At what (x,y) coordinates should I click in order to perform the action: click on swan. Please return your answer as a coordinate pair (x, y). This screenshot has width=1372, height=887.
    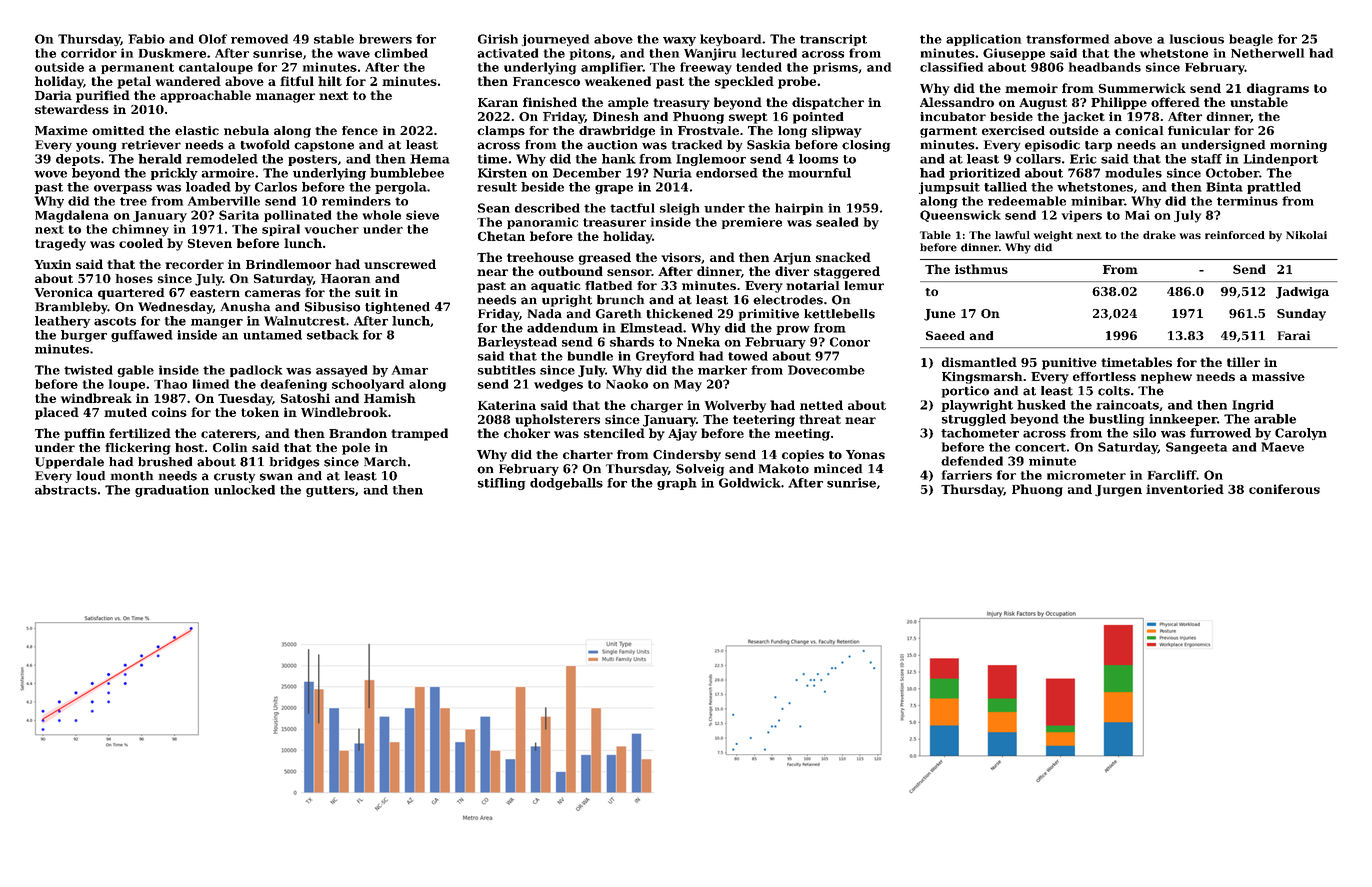
    Looking at the image, I should click on (276, 477).
